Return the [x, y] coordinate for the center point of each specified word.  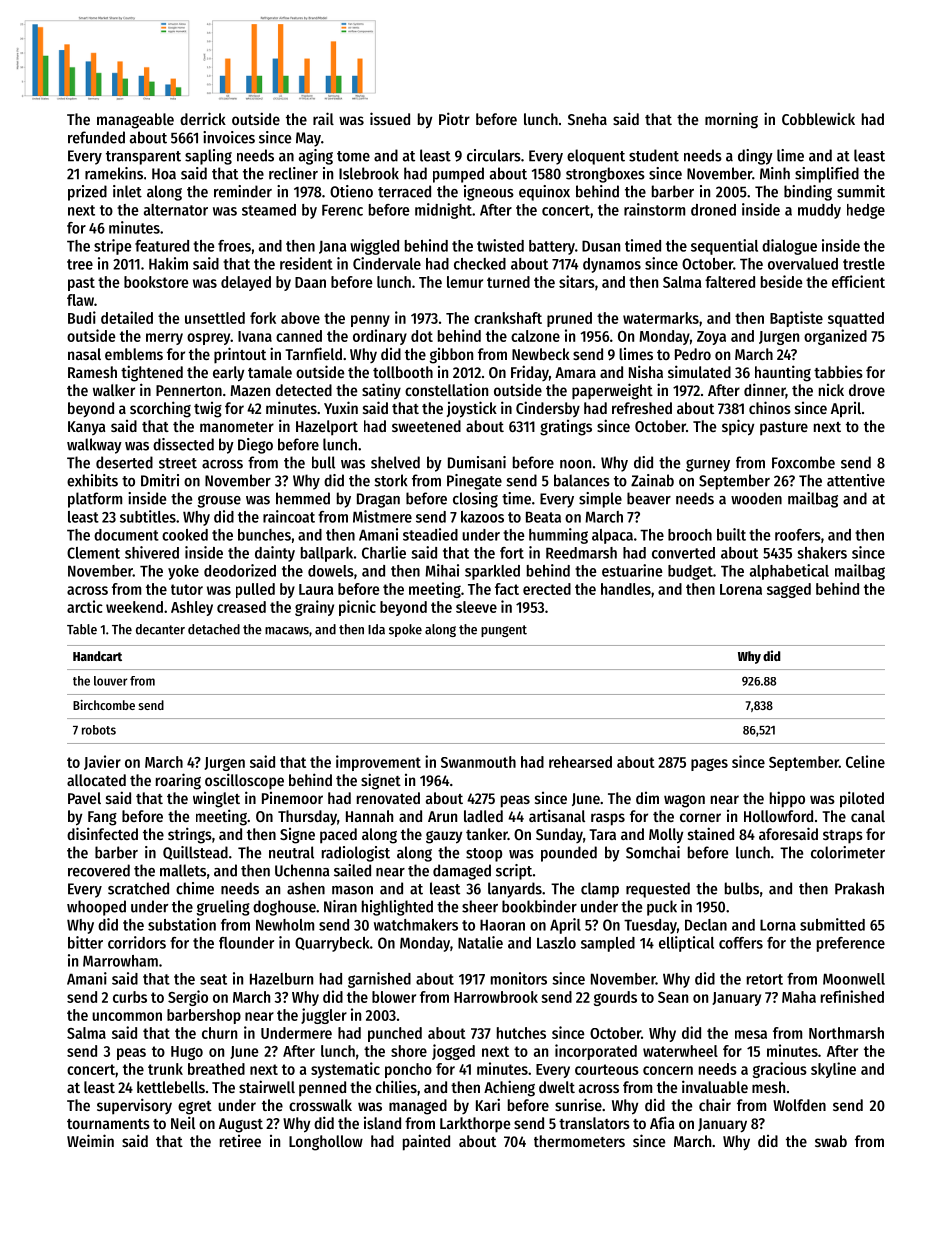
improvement [378, 763]
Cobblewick [818, 118]
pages [709, 765]
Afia [662, 1122]
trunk [165, 1069]
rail [323, 118]
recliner [293, 173]
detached [214, 629]
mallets [183, 870]
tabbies [838, 371]
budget [690, 572]
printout [240, 355]
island [382, 1123]
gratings [566, 428]
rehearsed [580, 762]
